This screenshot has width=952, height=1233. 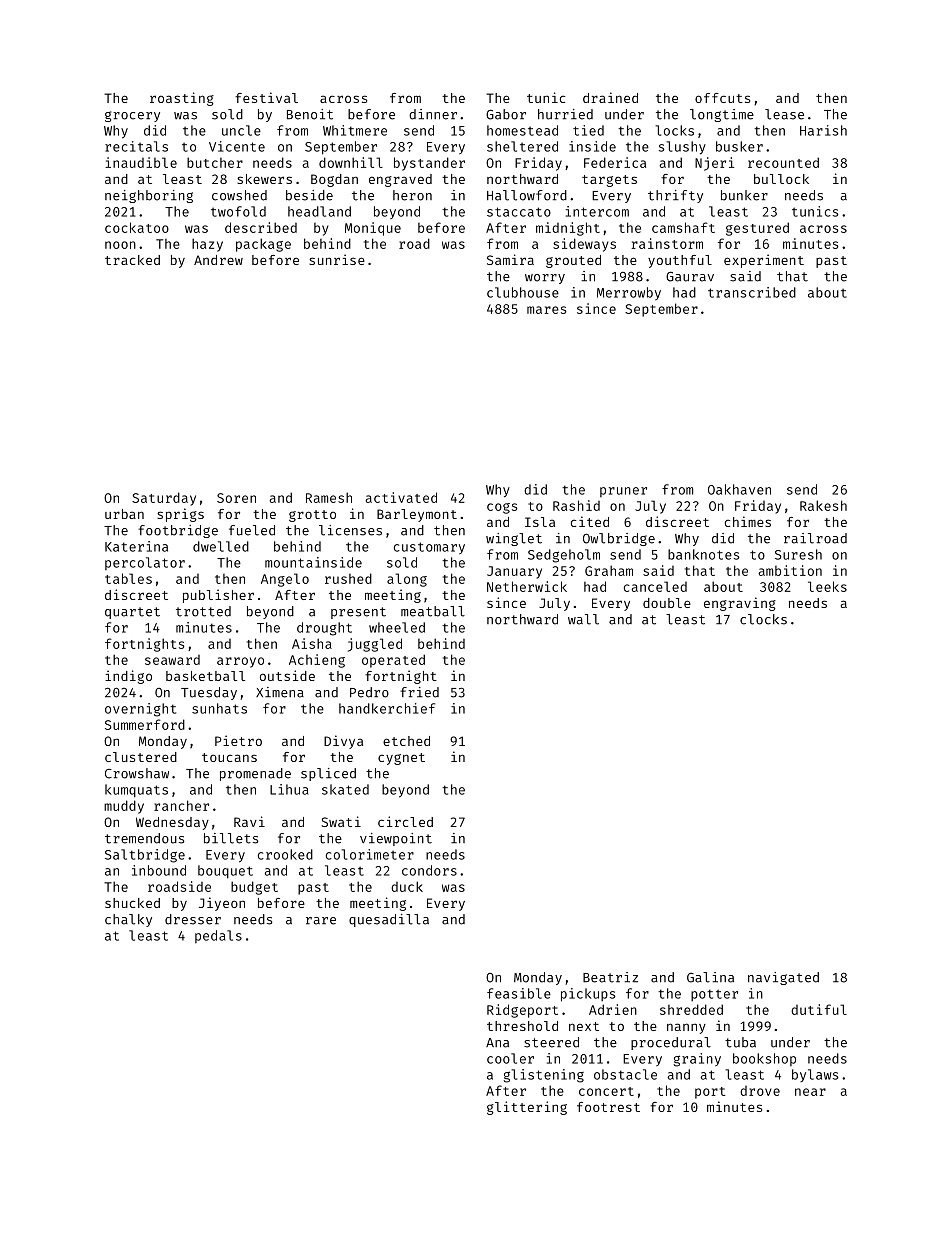 What do you see at coordinates (321, 921) in the screenshot?
I see `rare` at bounding box center [321, 921].
